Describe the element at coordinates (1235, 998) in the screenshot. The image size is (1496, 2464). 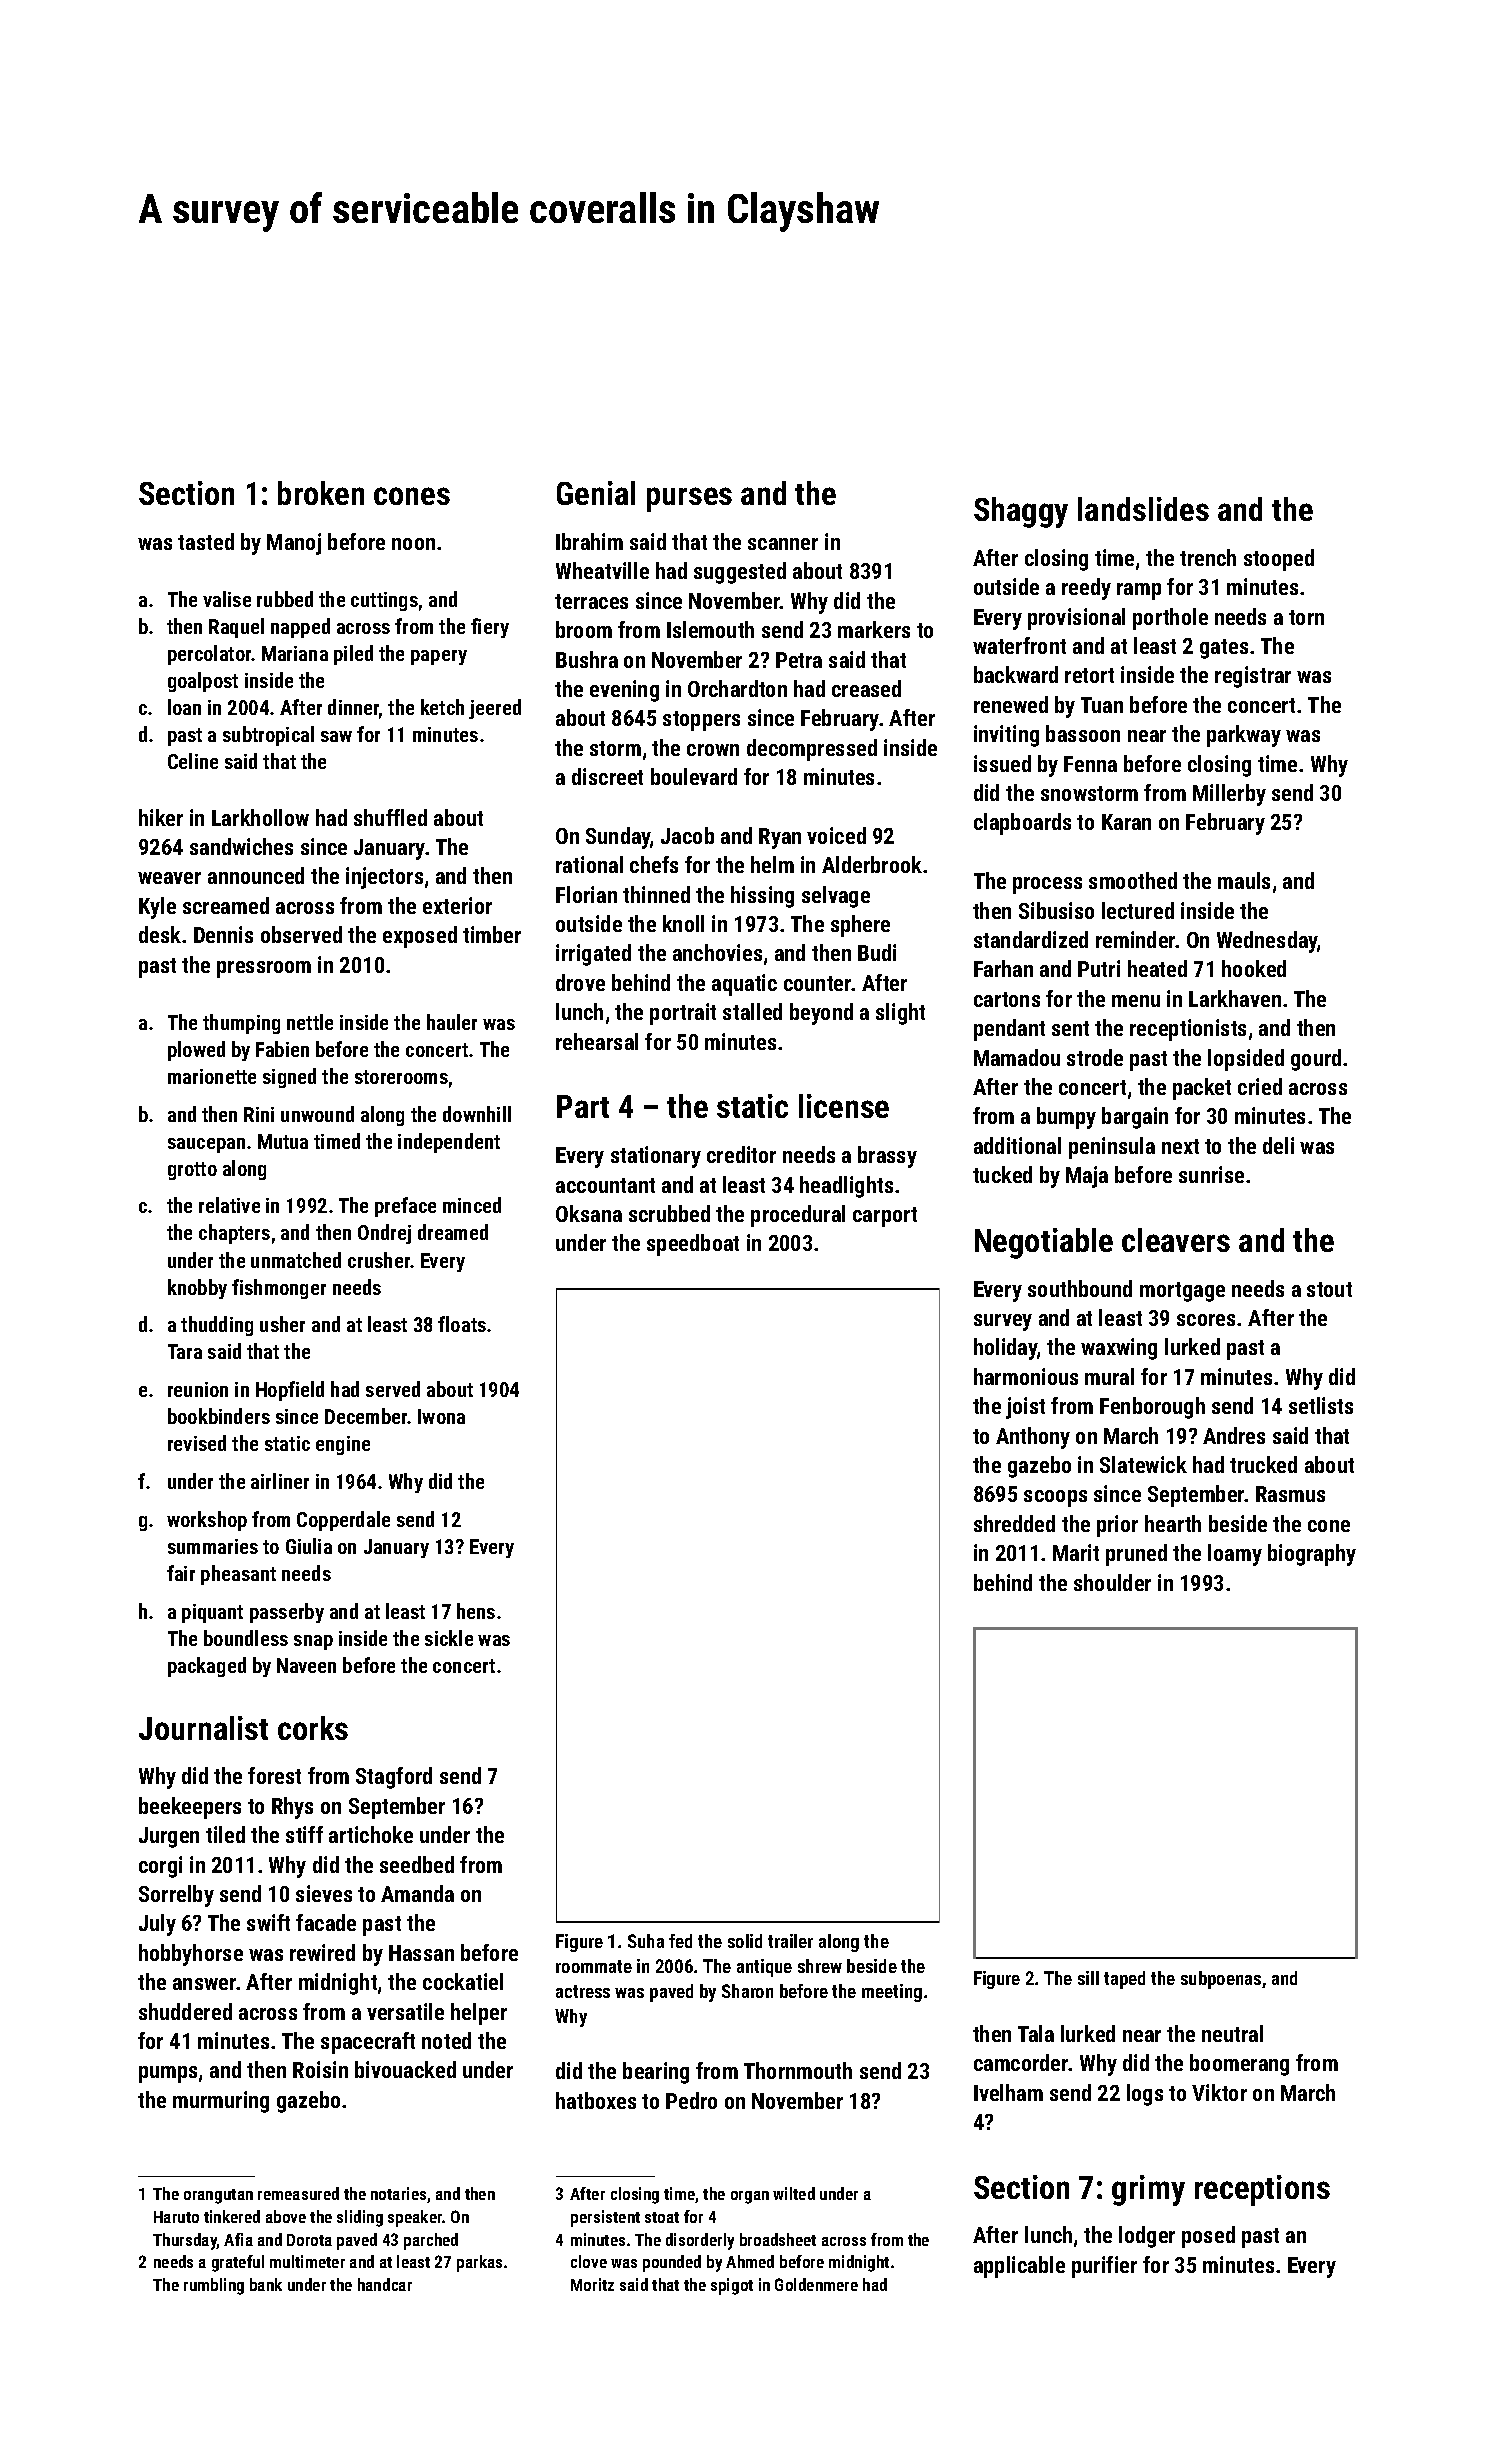
I see `Larkhaven` at that location.
